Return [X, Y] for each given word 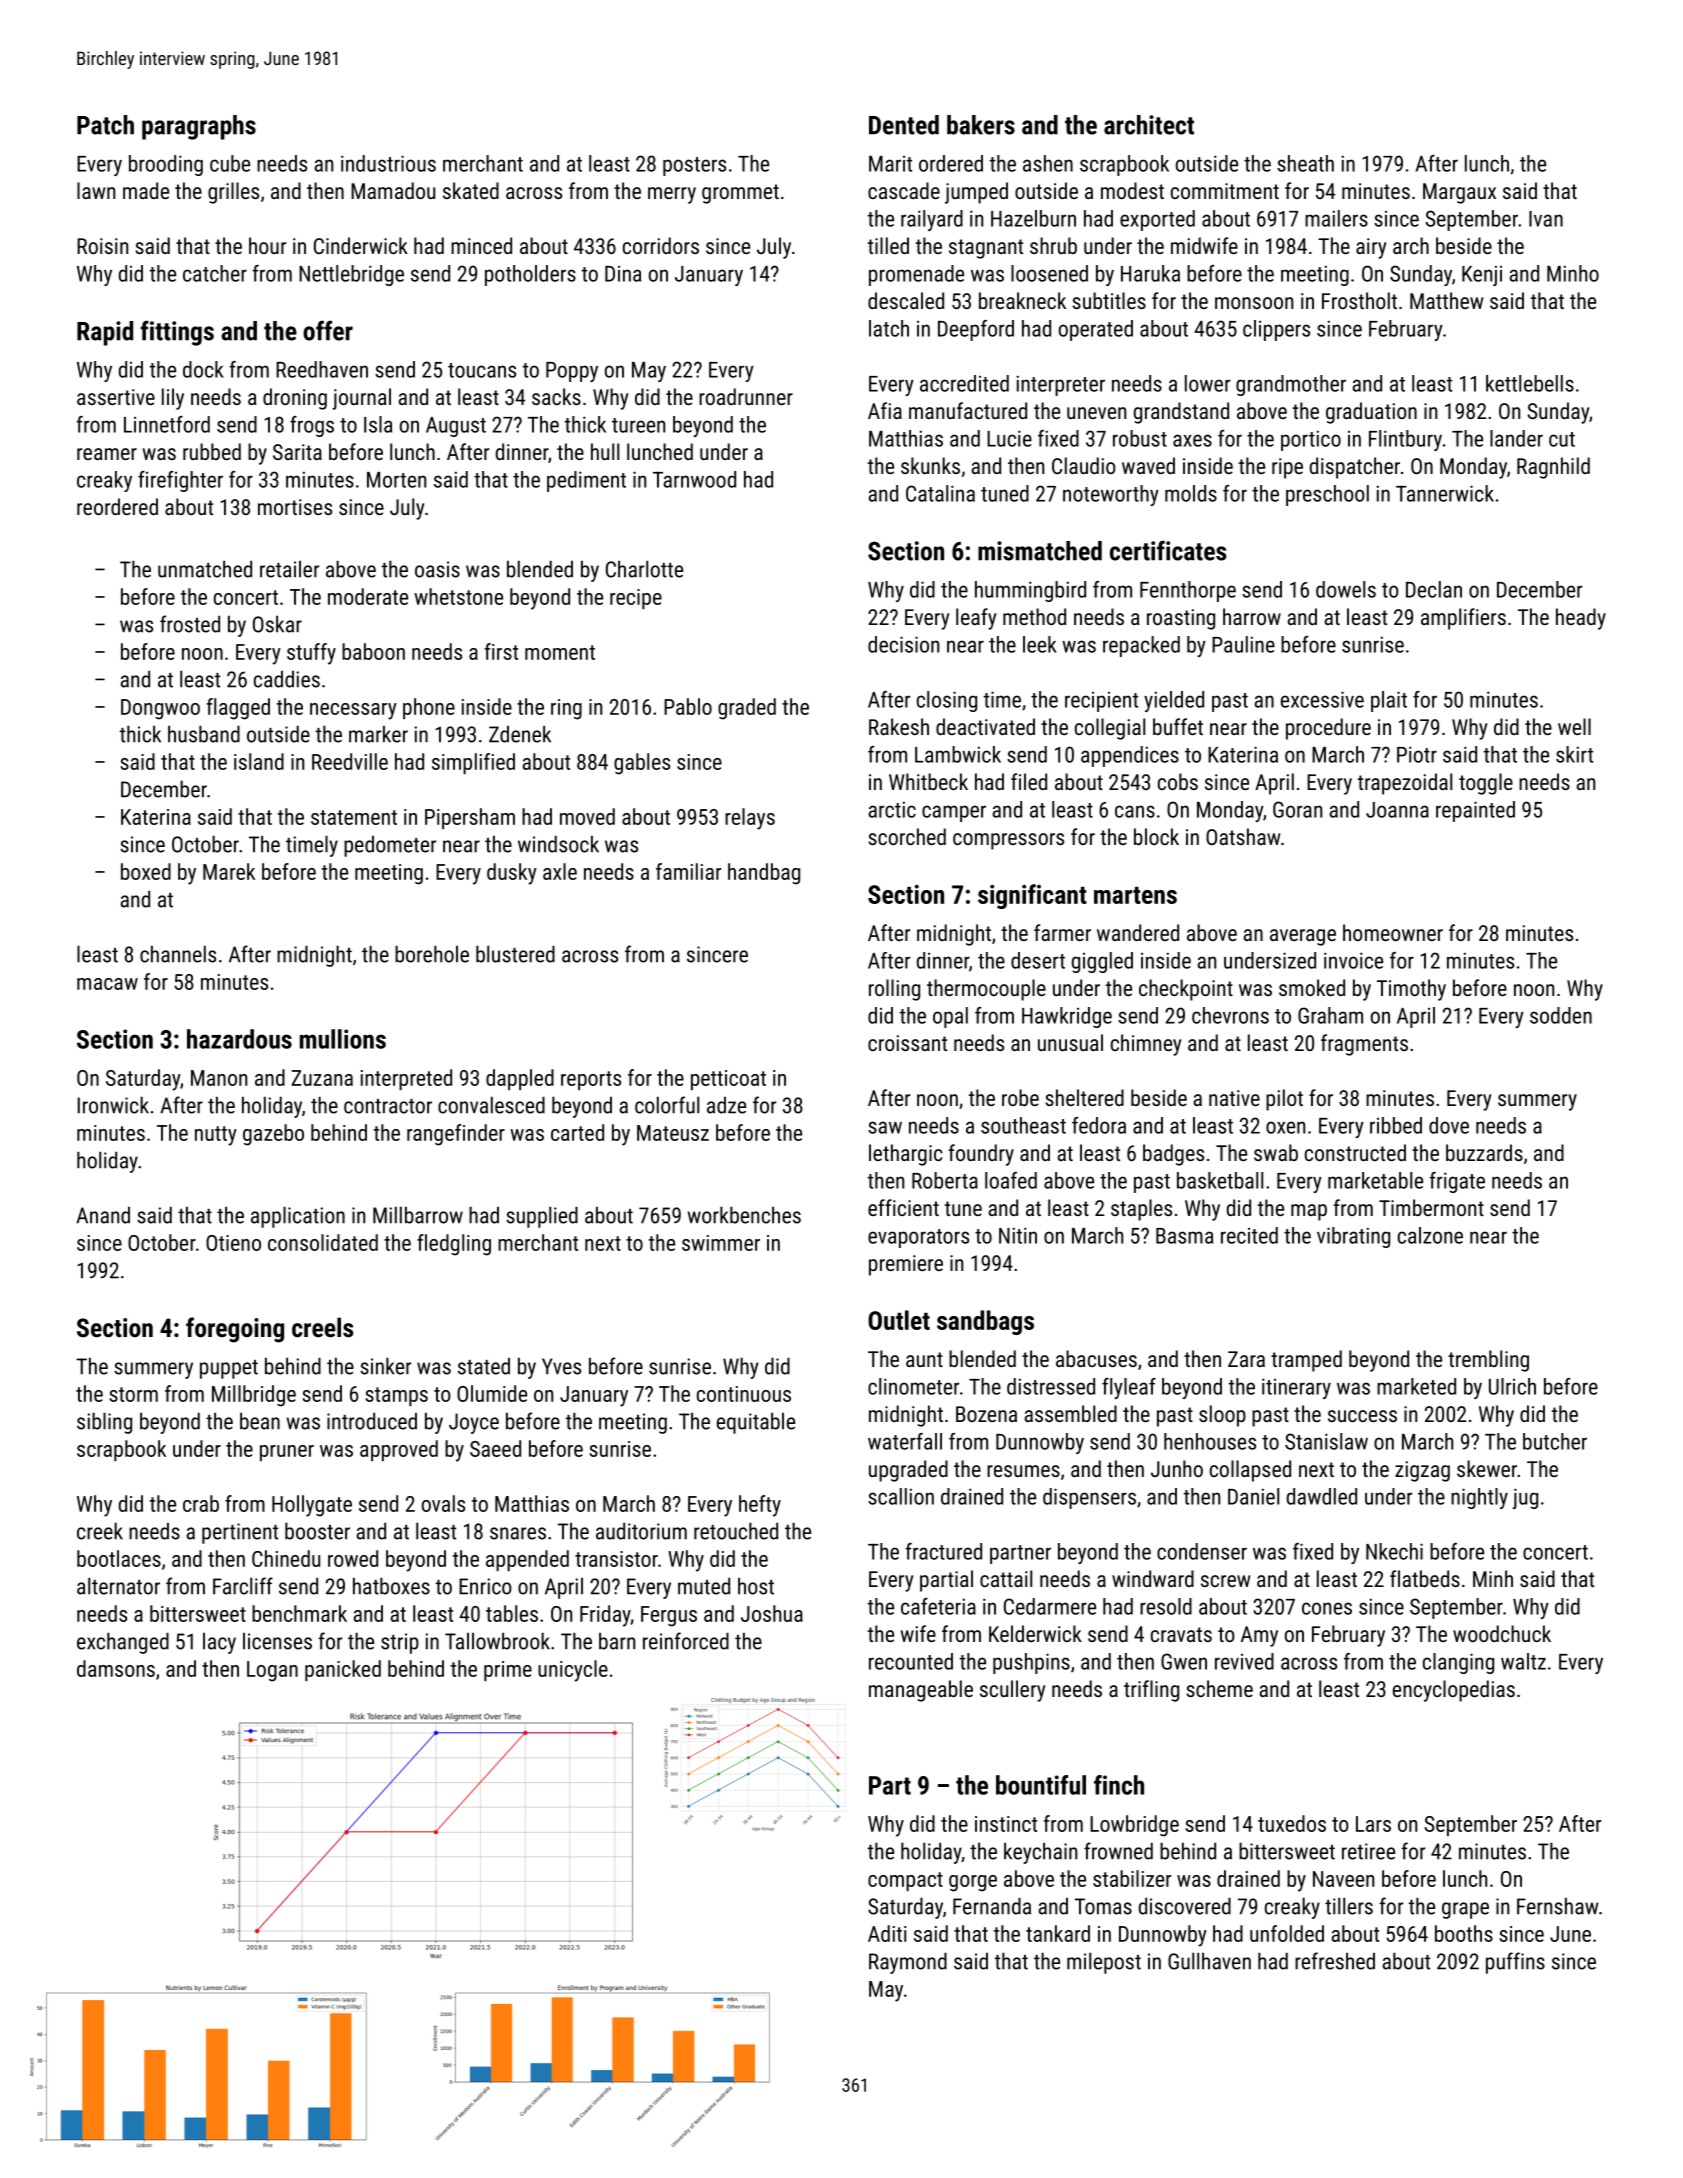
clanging [1458, 1663]
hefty [760, 1506]
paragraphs [199, 127]
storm [133, 1394]
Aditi [887, 1933]
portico [1311, 440]
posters [694, 166]
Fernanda [992, 1906]
